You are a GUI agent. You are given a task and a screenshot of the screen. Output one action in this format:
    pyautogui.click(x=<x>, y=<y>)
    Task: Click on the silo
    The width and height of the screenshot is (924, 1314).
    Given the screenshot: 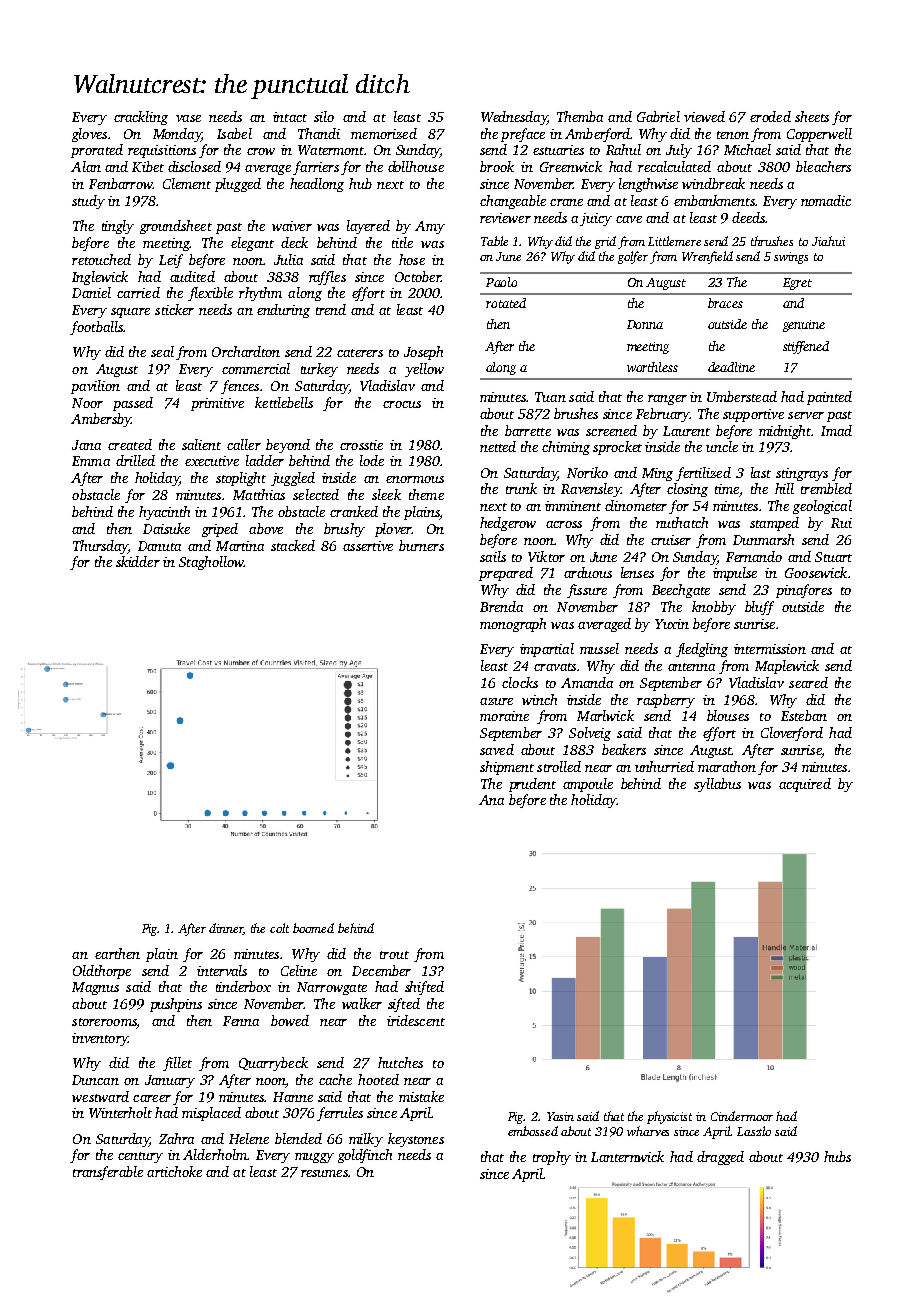 What is the action you would take?
    pyautogui.click(x=324, y=116)
